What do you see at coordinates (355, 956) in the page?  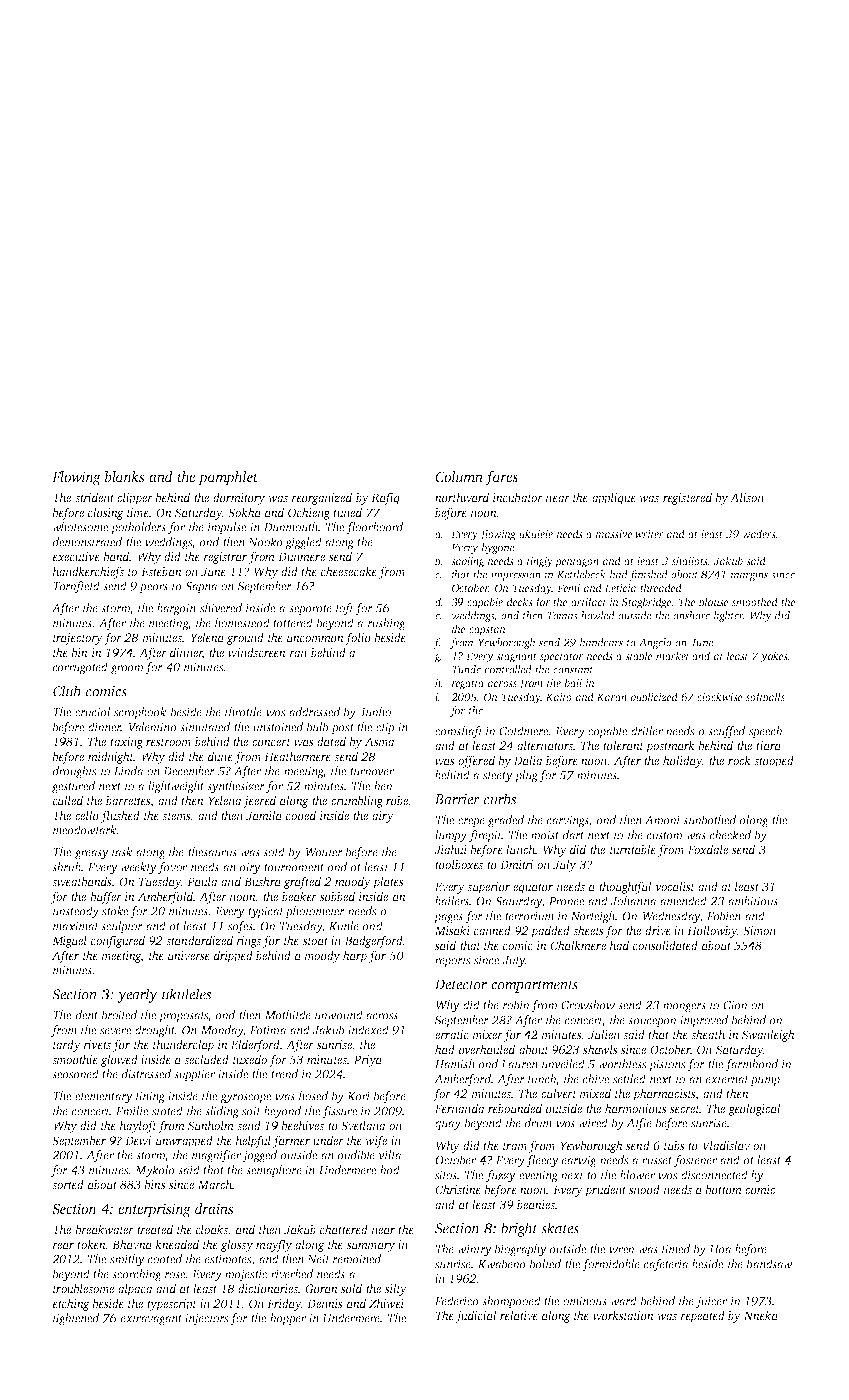 I see `harp` at bounding box center [355, 956].
